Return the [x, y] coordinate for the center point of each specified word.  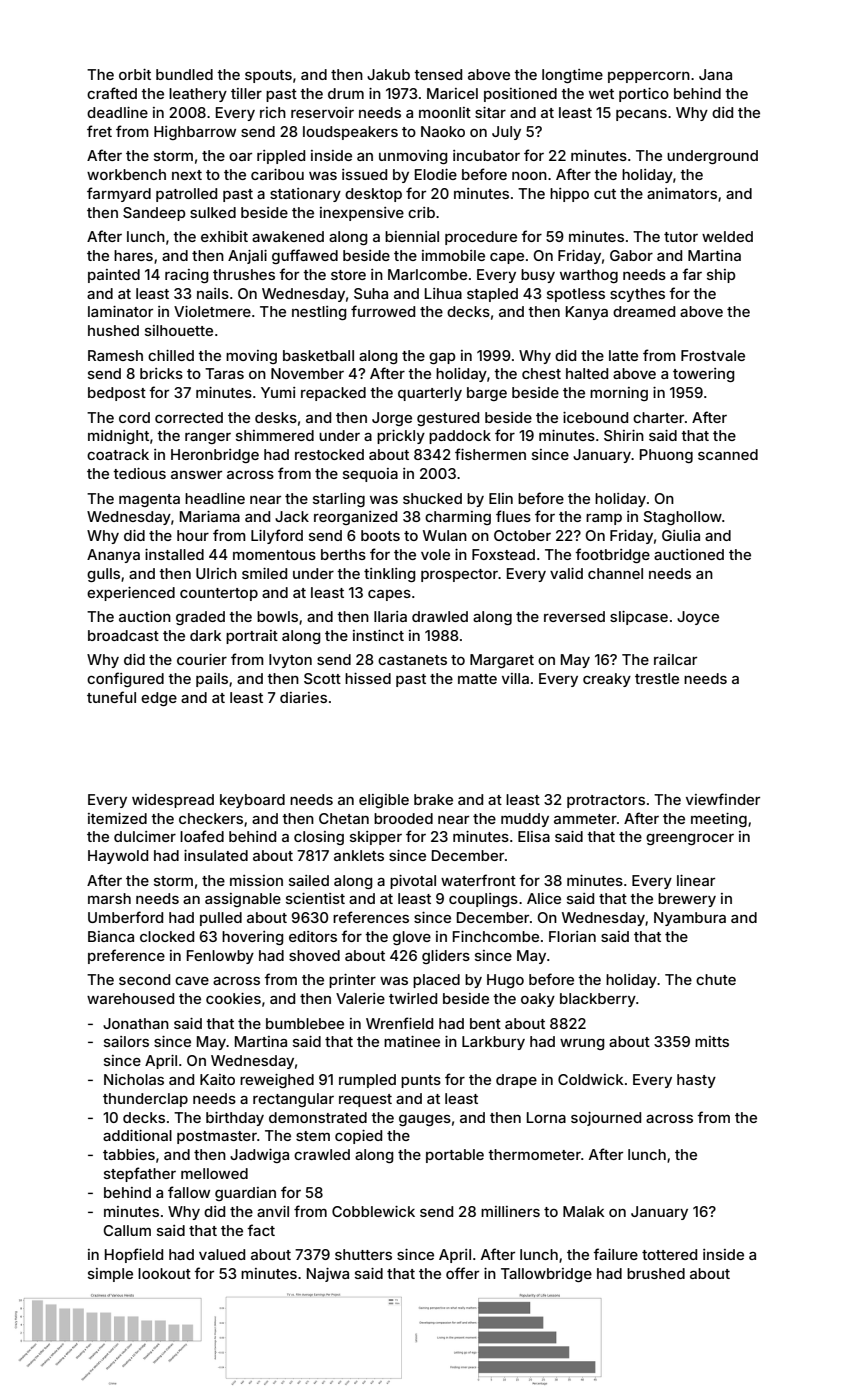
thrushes [244, 274]
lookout [164, 1273]
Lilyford [277, 536]
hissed [368, 678]
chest [541, 373]
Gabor [631, 255]
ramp [604, 519]
